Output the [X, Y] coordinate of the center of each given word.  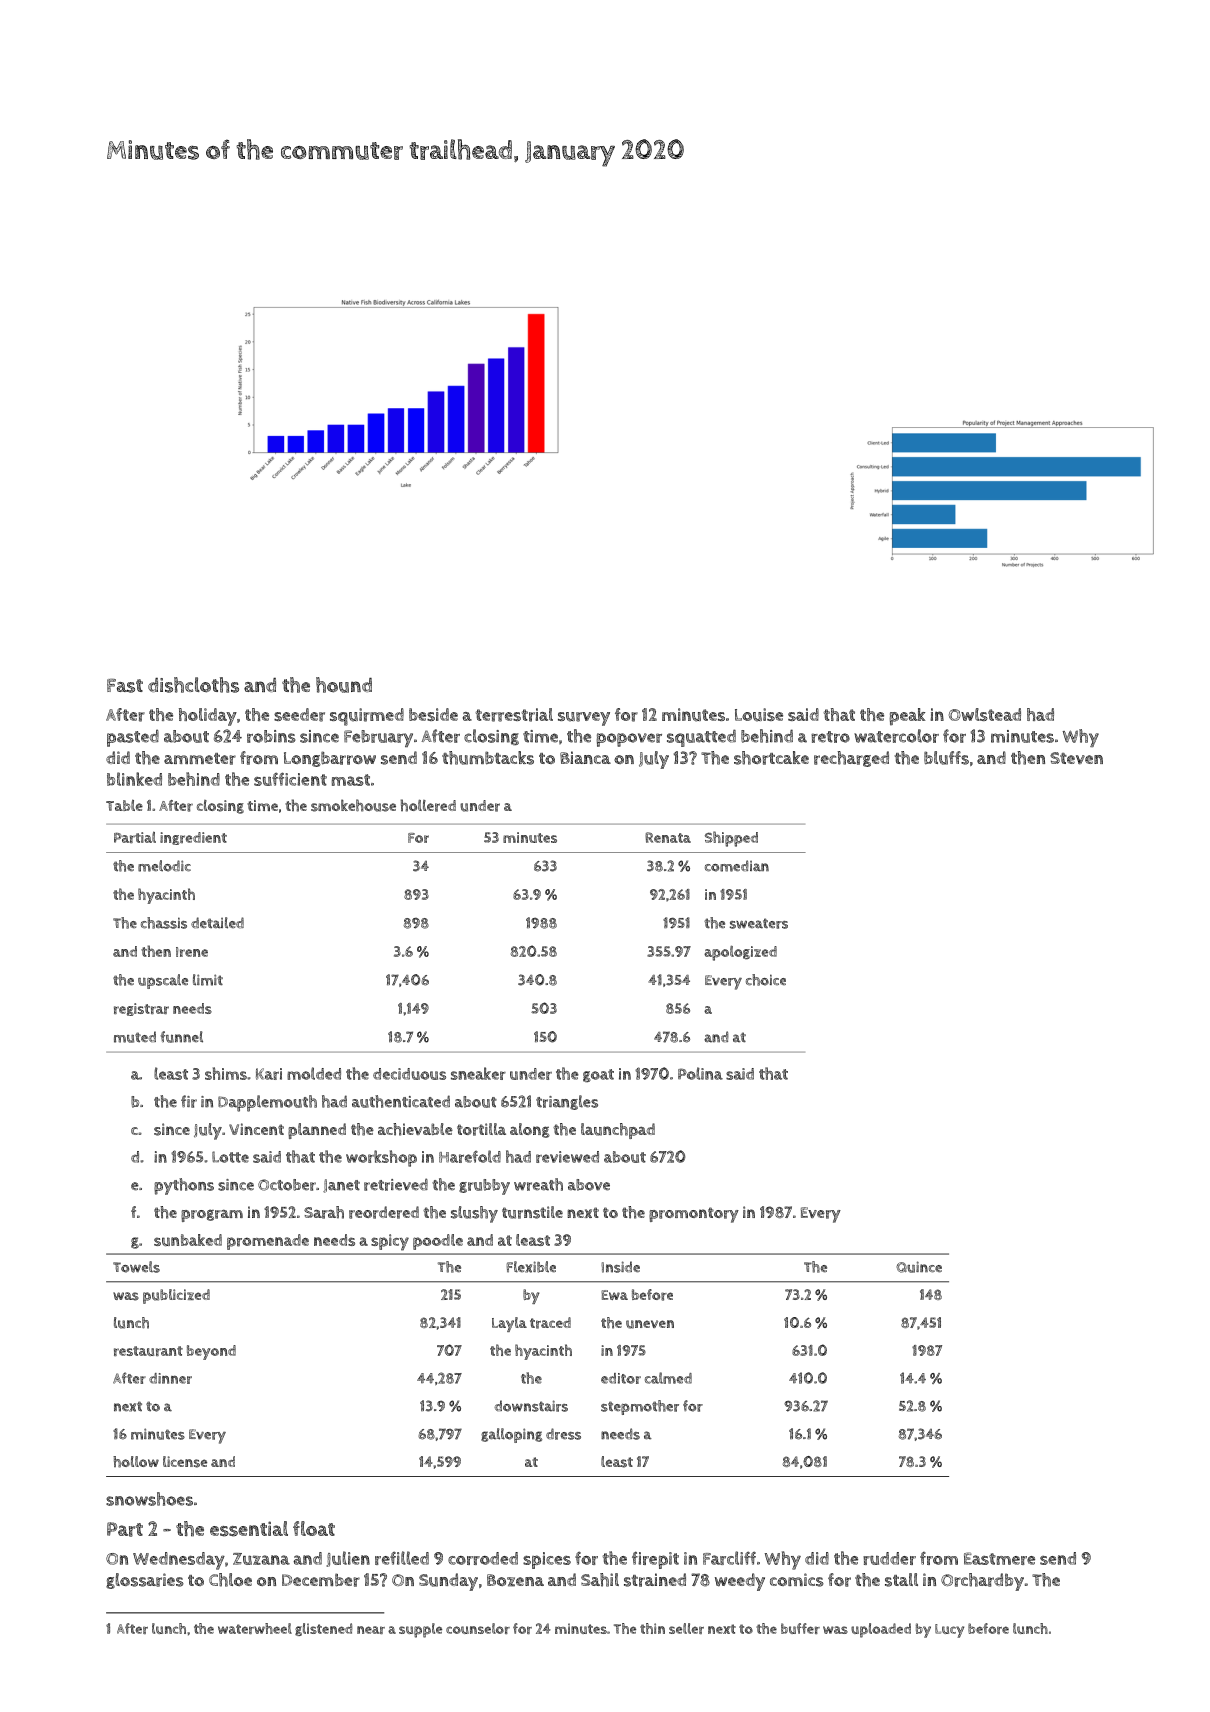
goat [598, 1075]
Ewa [614, 1295]
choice [766, 980]
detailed [217, 923]
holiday [208, 717]
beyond [211, 1352]
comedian [737, 866]
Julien [348, 1559]
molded [314, 1073]
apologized [740, 953]
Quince [919, 1267]
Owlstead [985, 714]
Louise [759, 715]
